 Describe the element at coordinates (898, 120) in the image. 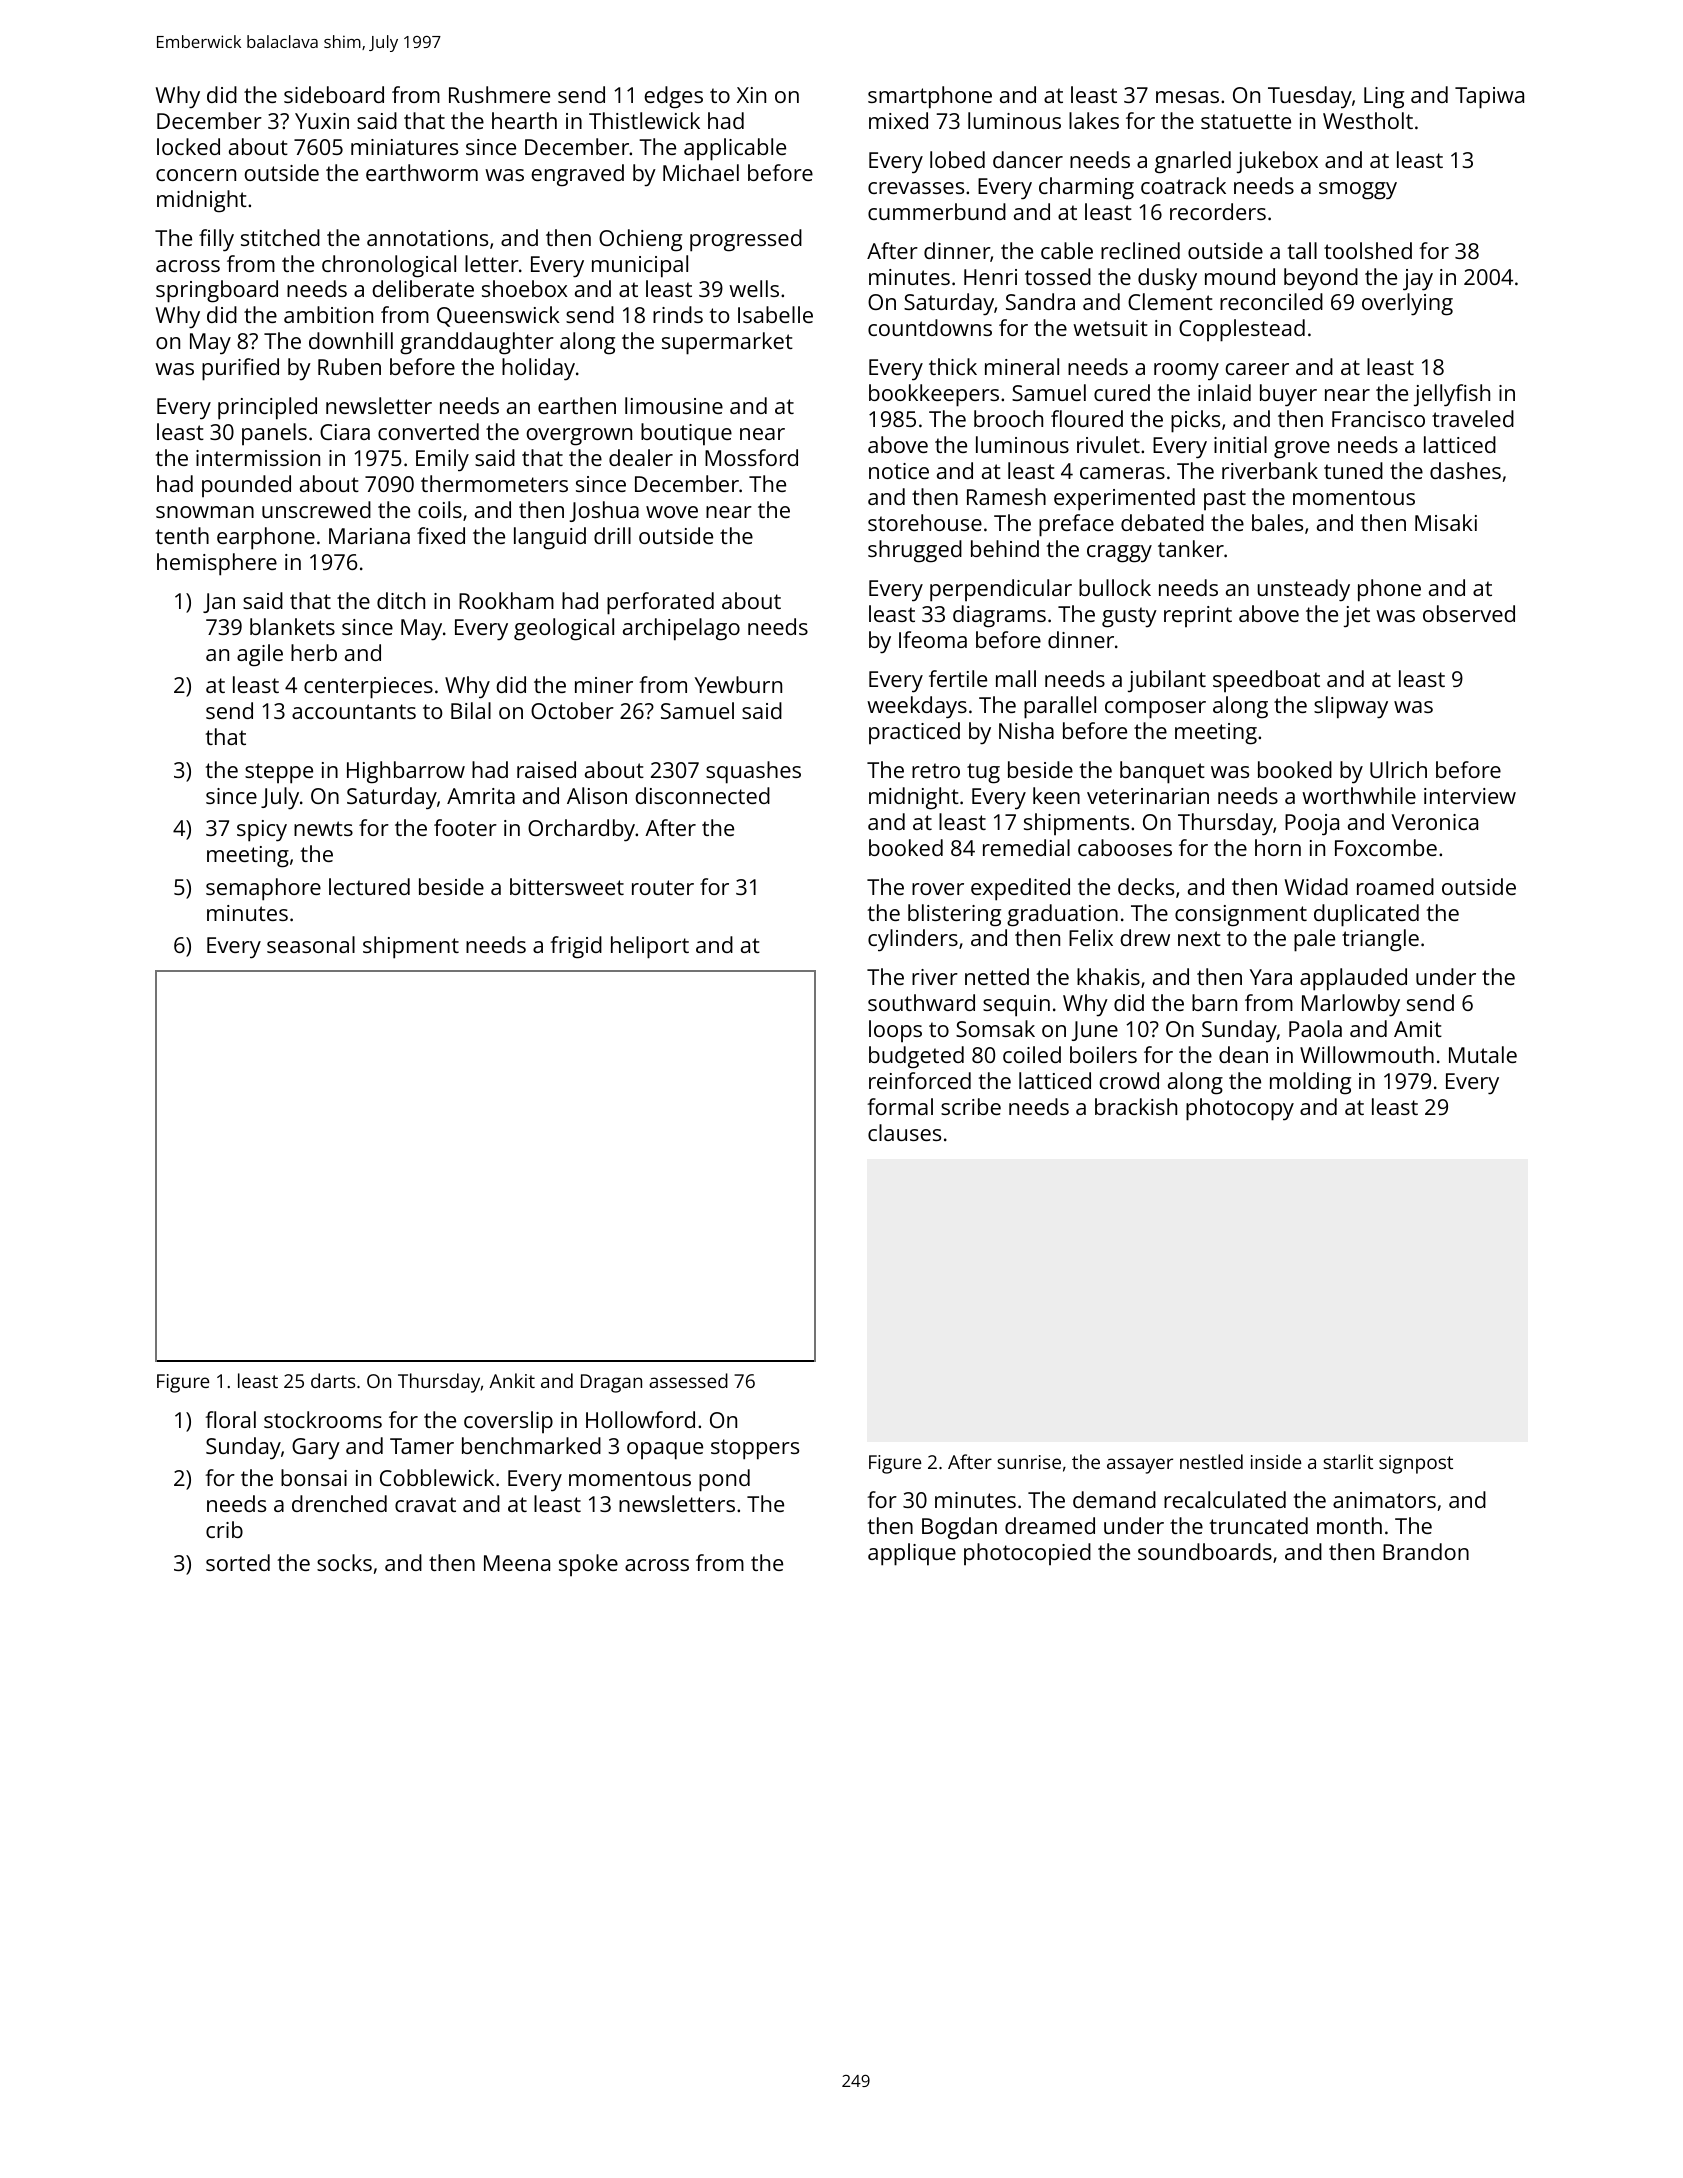

I see `mixed` at that location.
